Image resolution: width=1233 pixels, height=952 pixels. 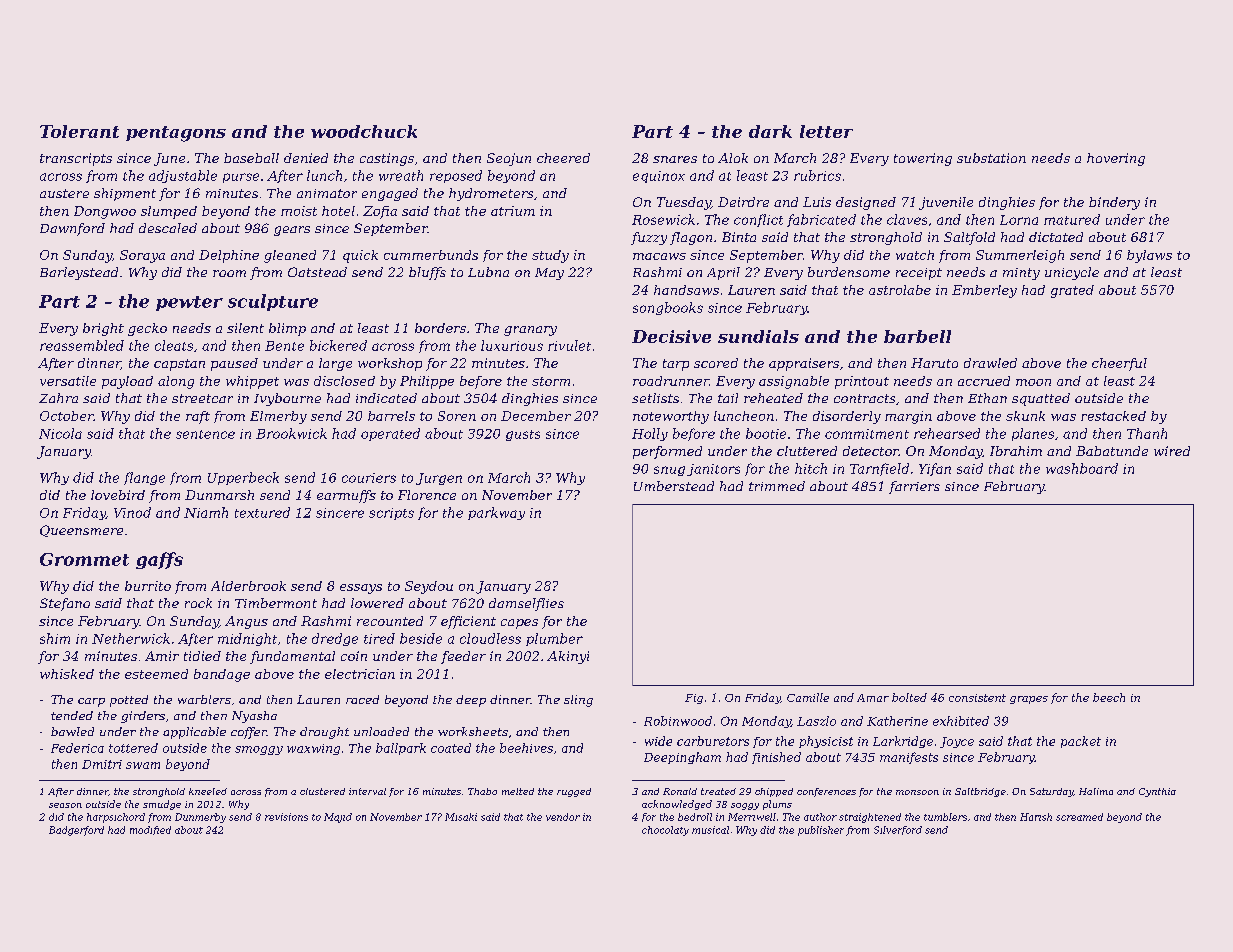 I want to click on bylaws, so click(x=1149, y=256).
